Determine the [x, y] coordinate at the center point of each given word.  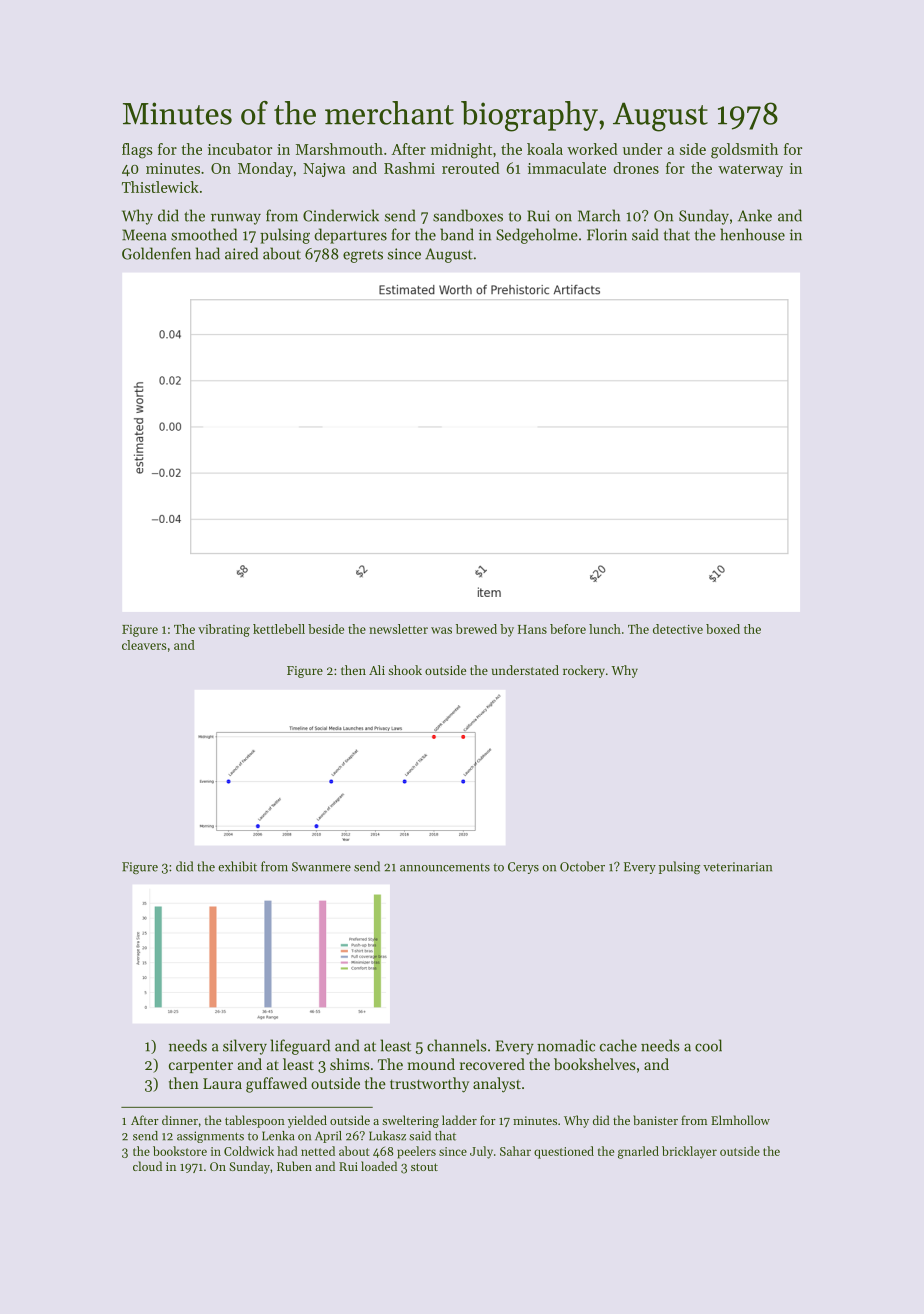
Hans [532, 629]
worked [592, 149]
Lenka [278, 1136]
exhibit [237, 866]
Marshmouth [339, 149]
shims [349, 1064]
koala [545, 149]
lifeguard [300, 1047]
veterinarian [737, 867]
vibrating [224, 630]
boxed [723, 629]
